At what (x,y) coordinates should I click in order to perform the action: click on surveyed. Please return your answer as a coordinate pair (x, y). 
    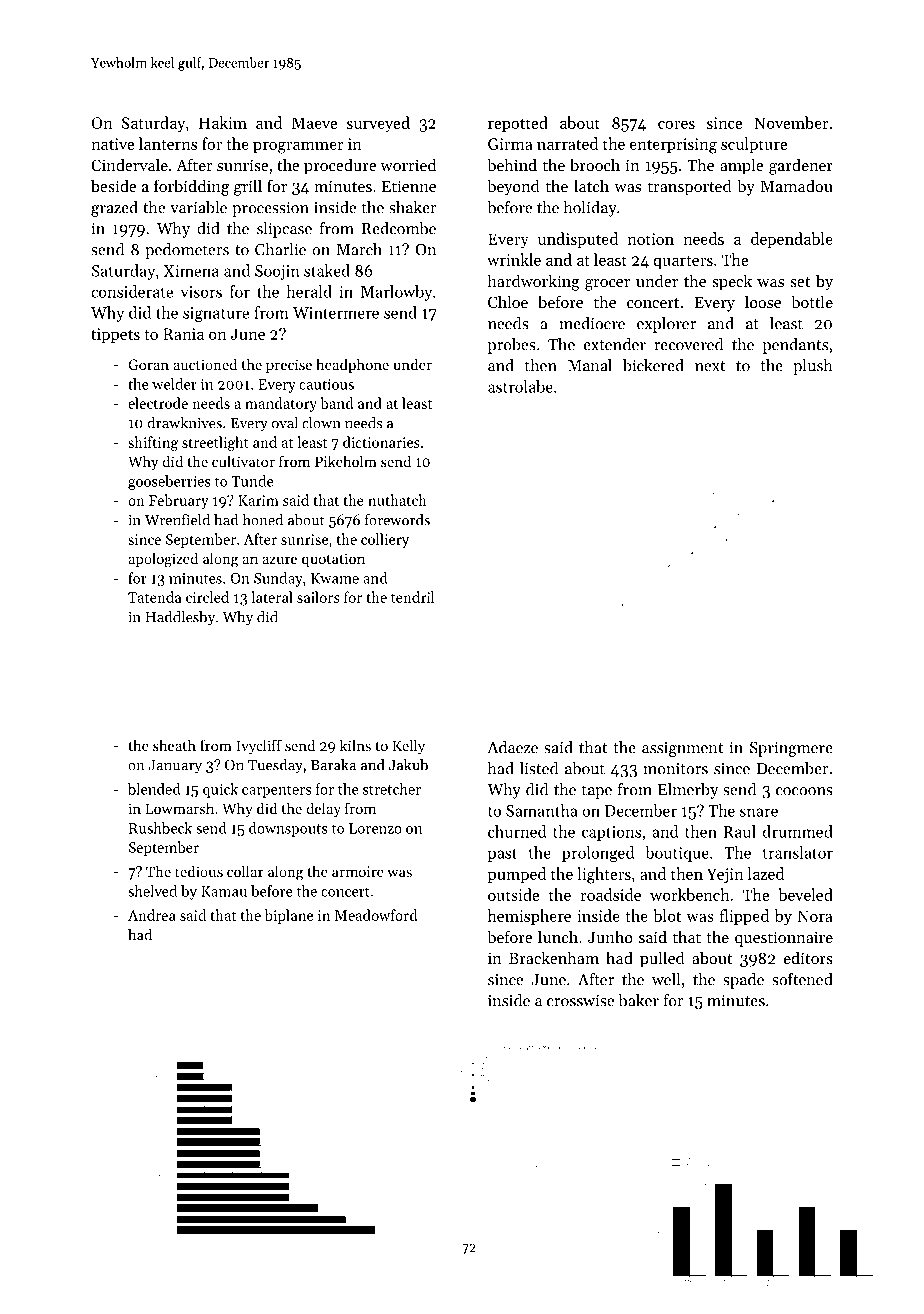
    Looking at the image, I should click on (378, 124).
